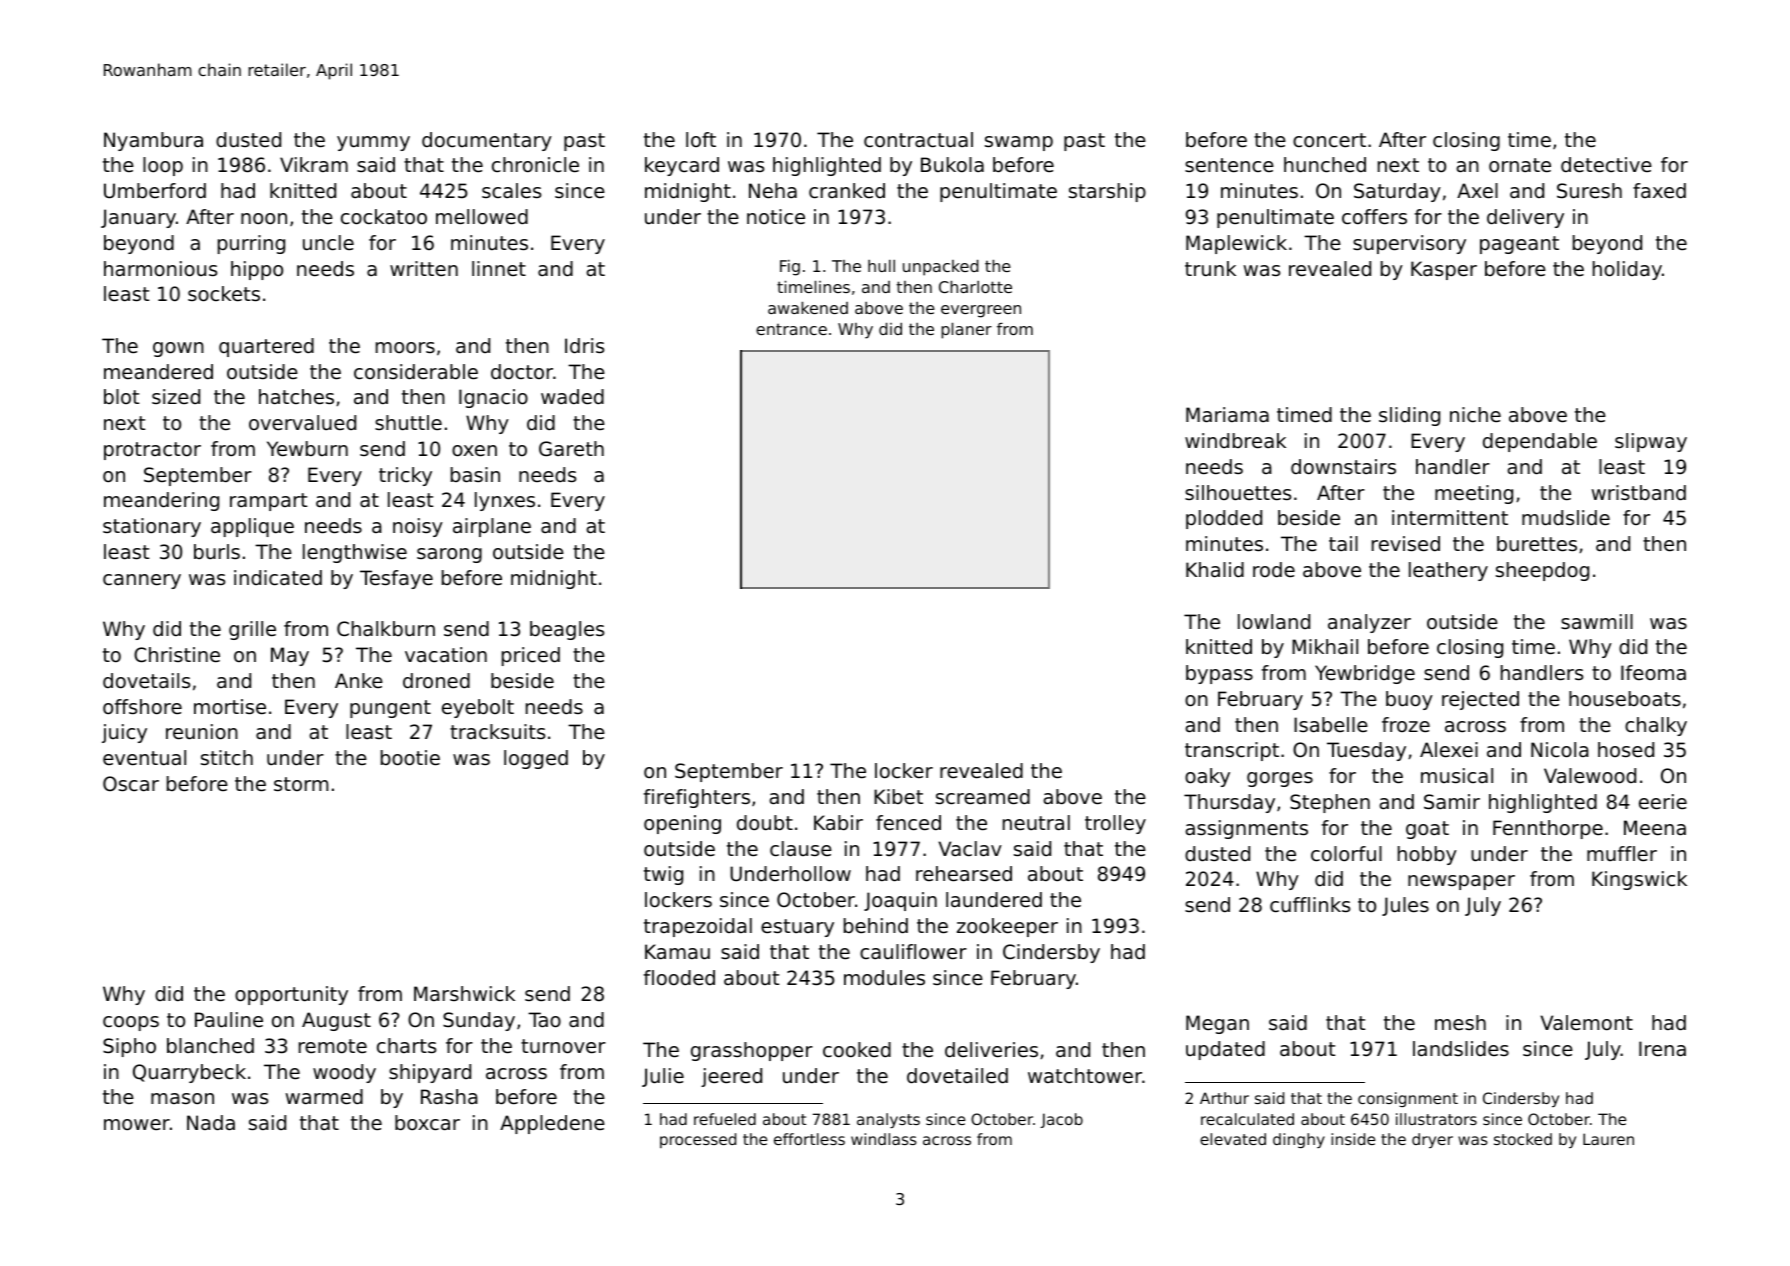 This image has width=1790, height=1266. What do you see at coordinates (1329, 140) in the image?
I see `concert` at bounding box center [1329, 140].
